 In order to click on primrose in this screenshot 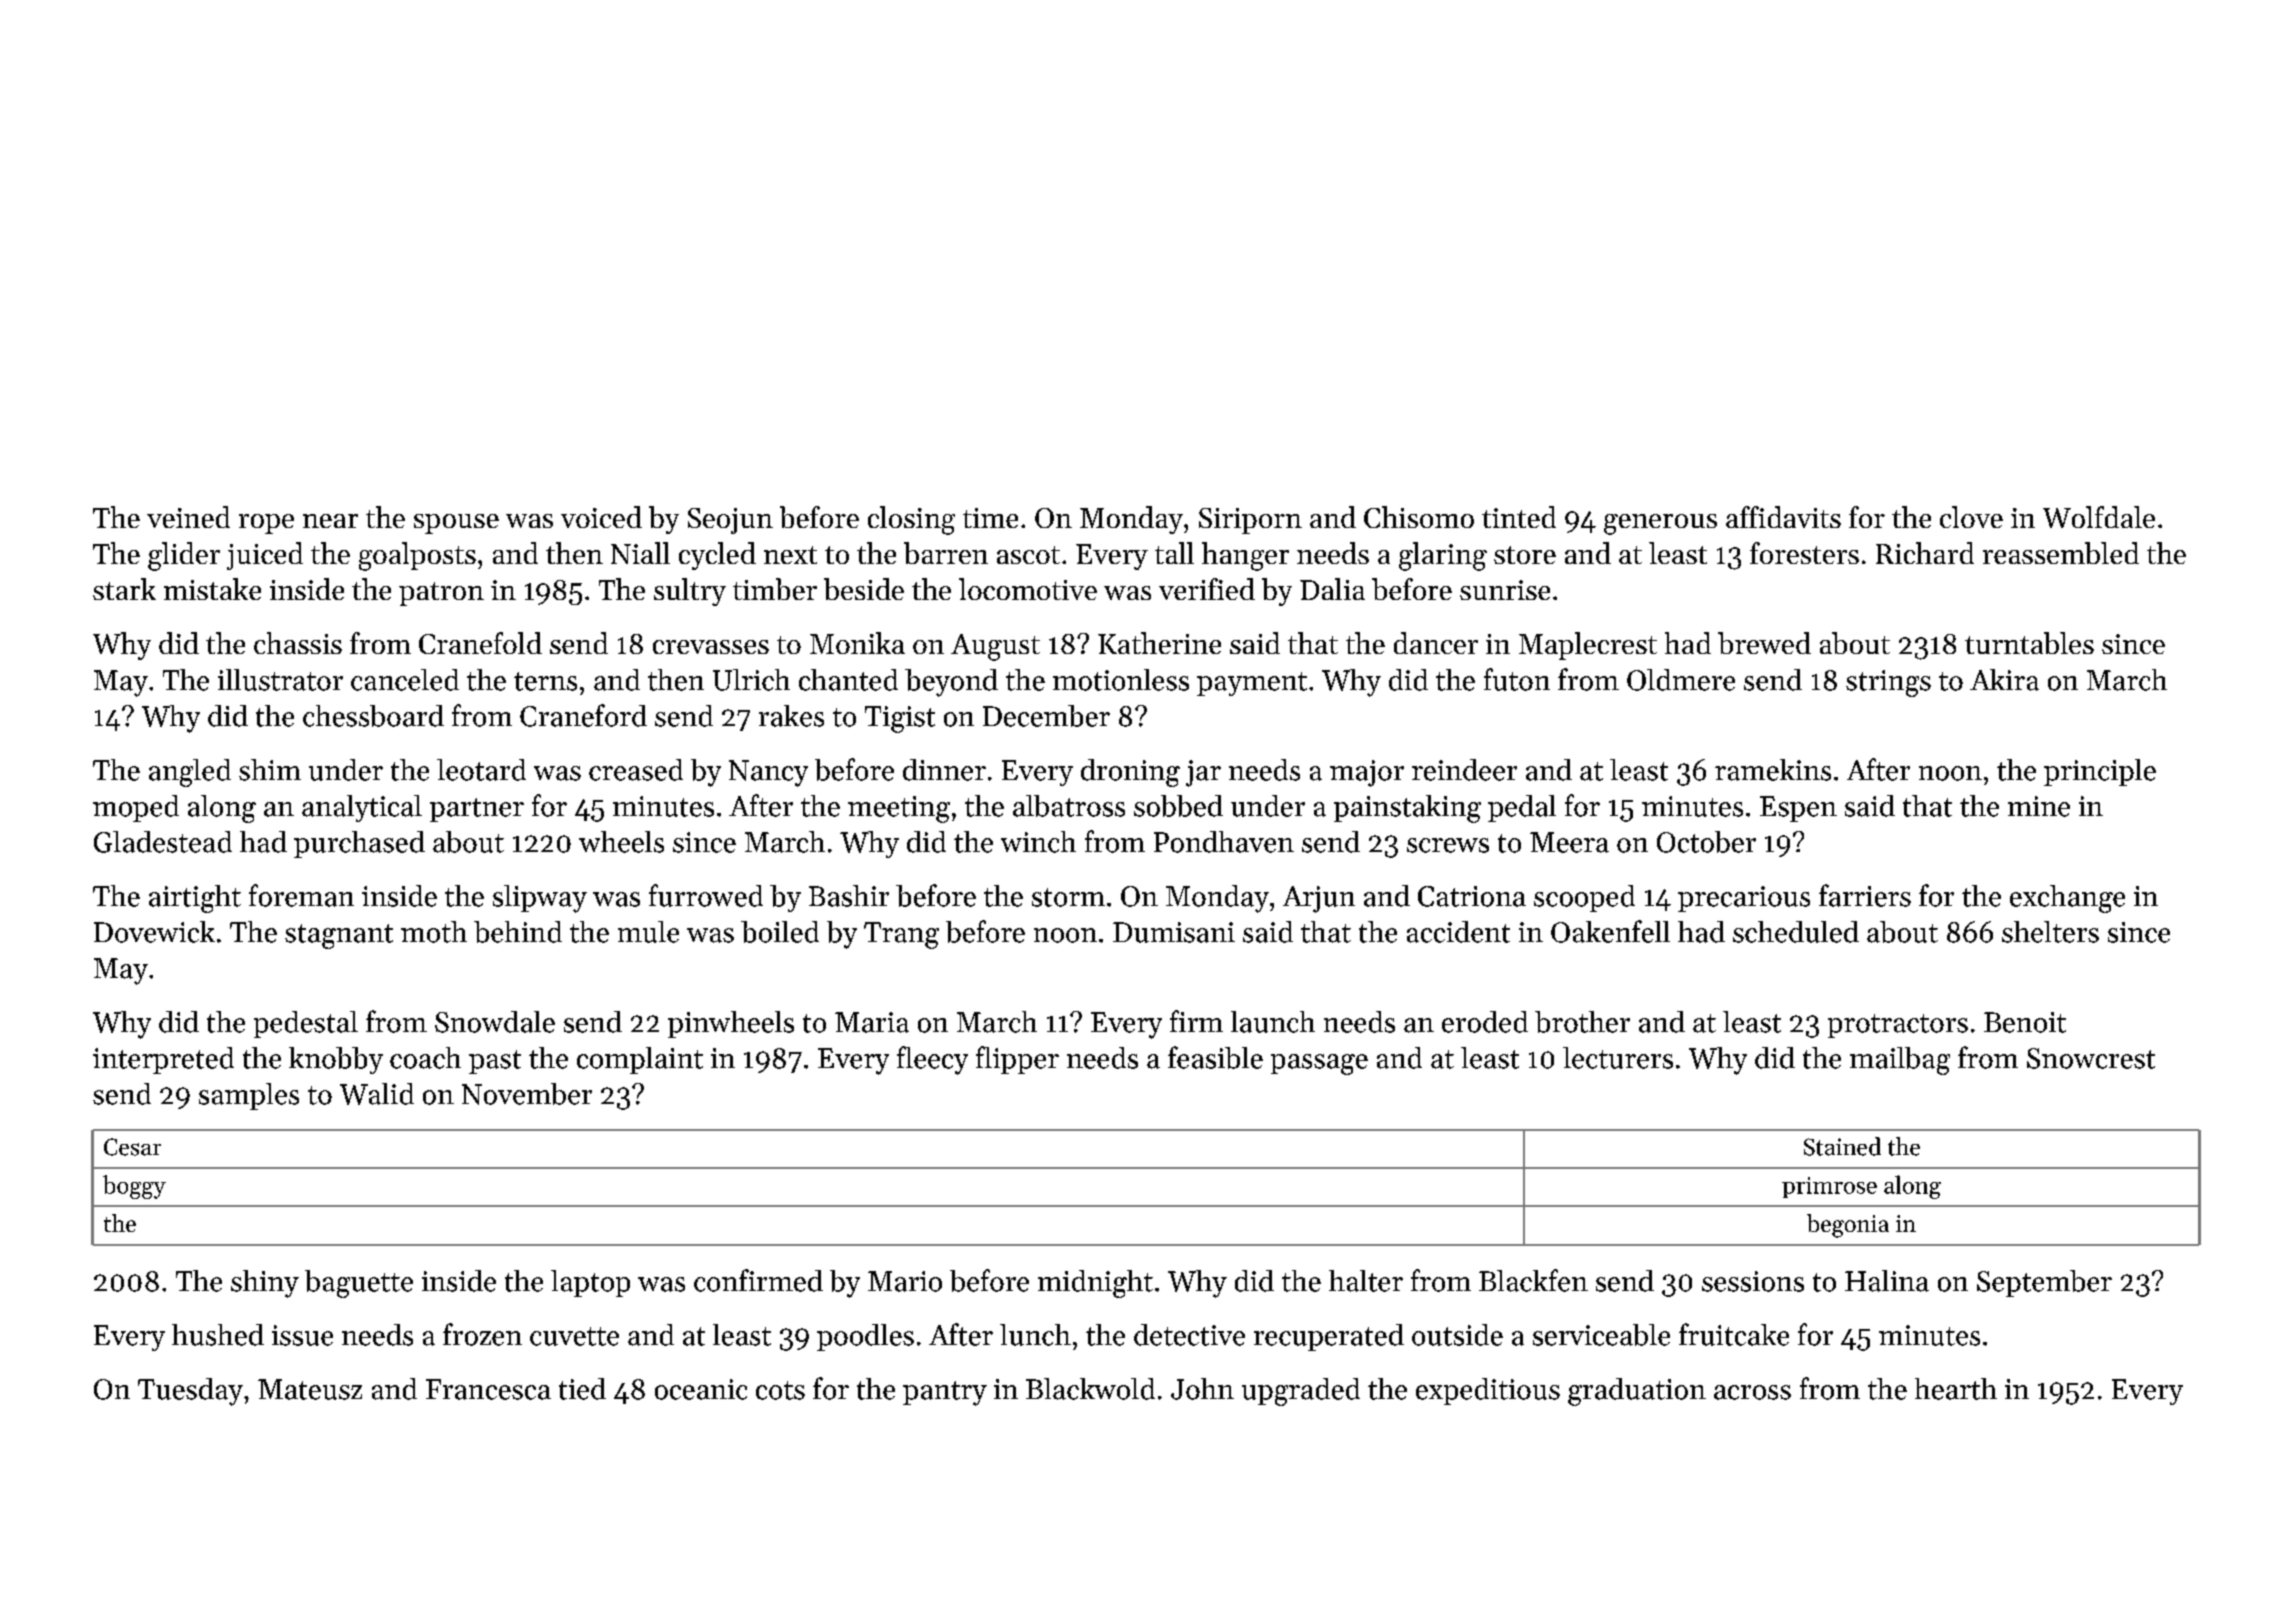, I will do `click(1829, 1187)`.
